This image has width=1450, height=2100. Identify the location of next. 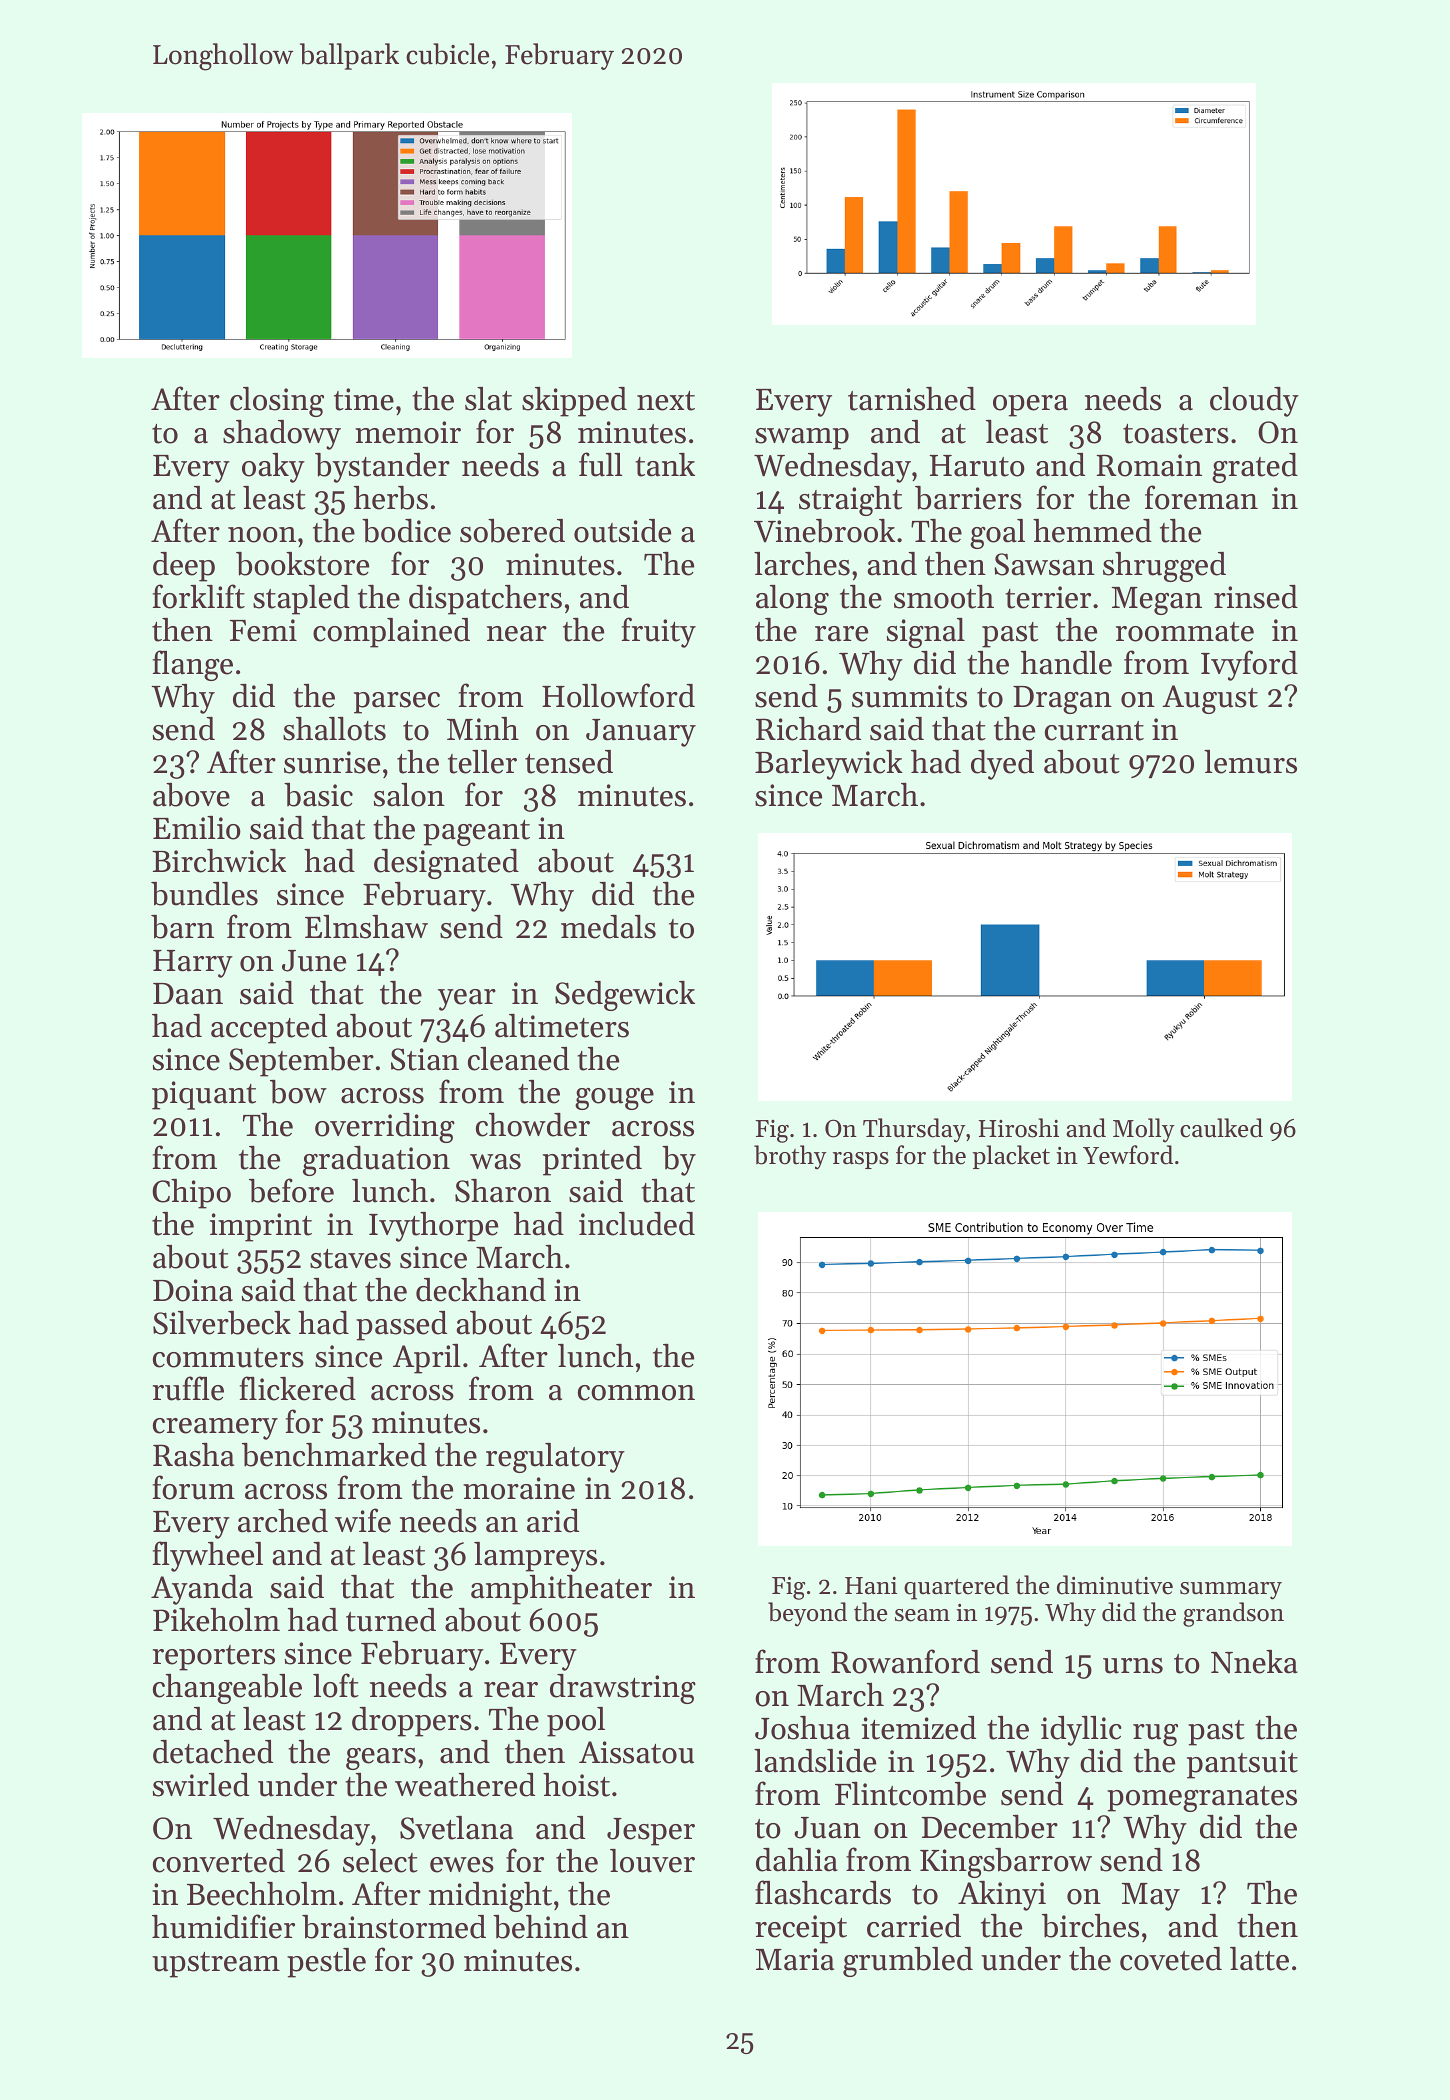
(666, 401).
